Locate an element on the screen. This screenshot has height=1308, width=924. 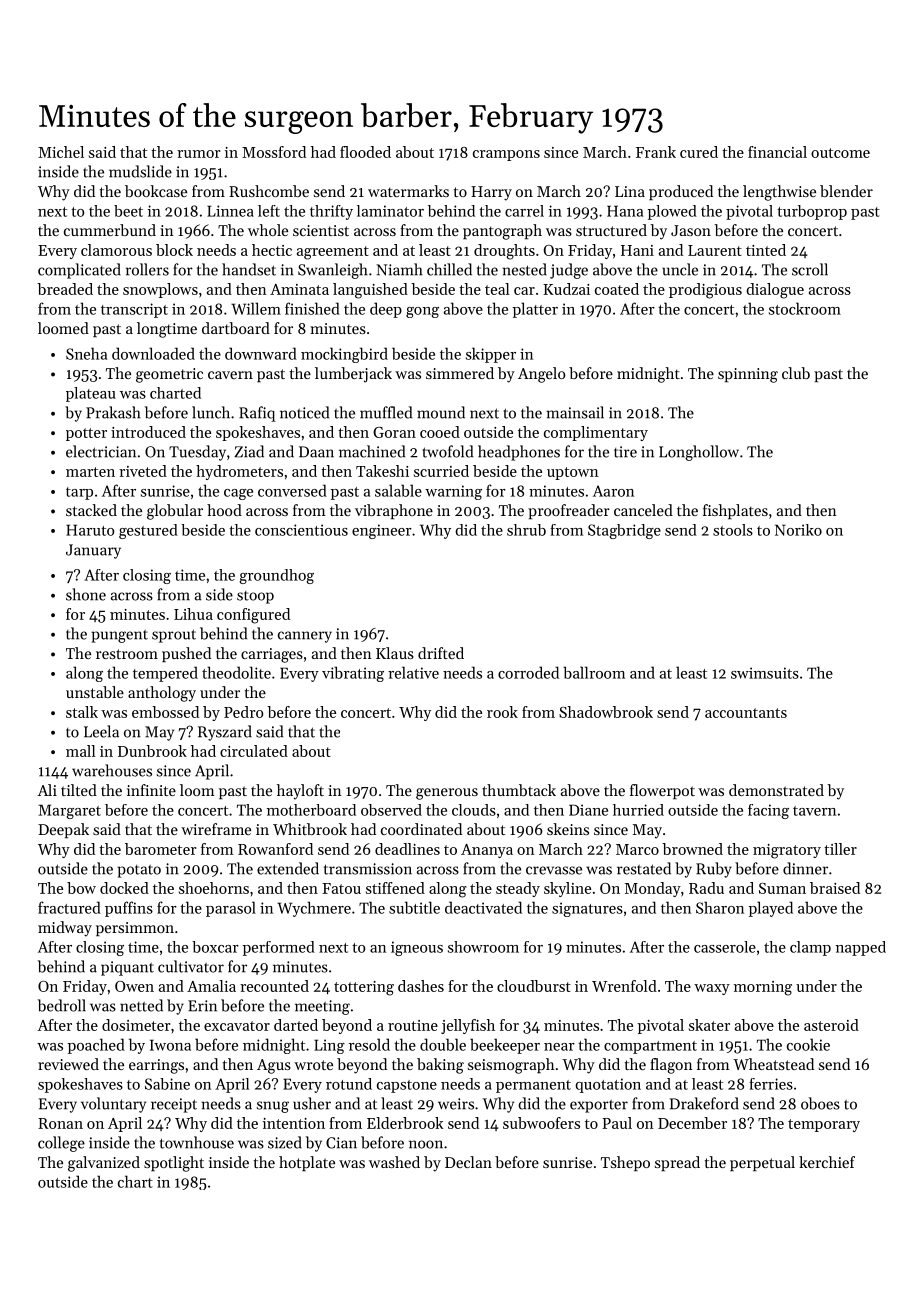
blender is located at coordinates (846, 191).
